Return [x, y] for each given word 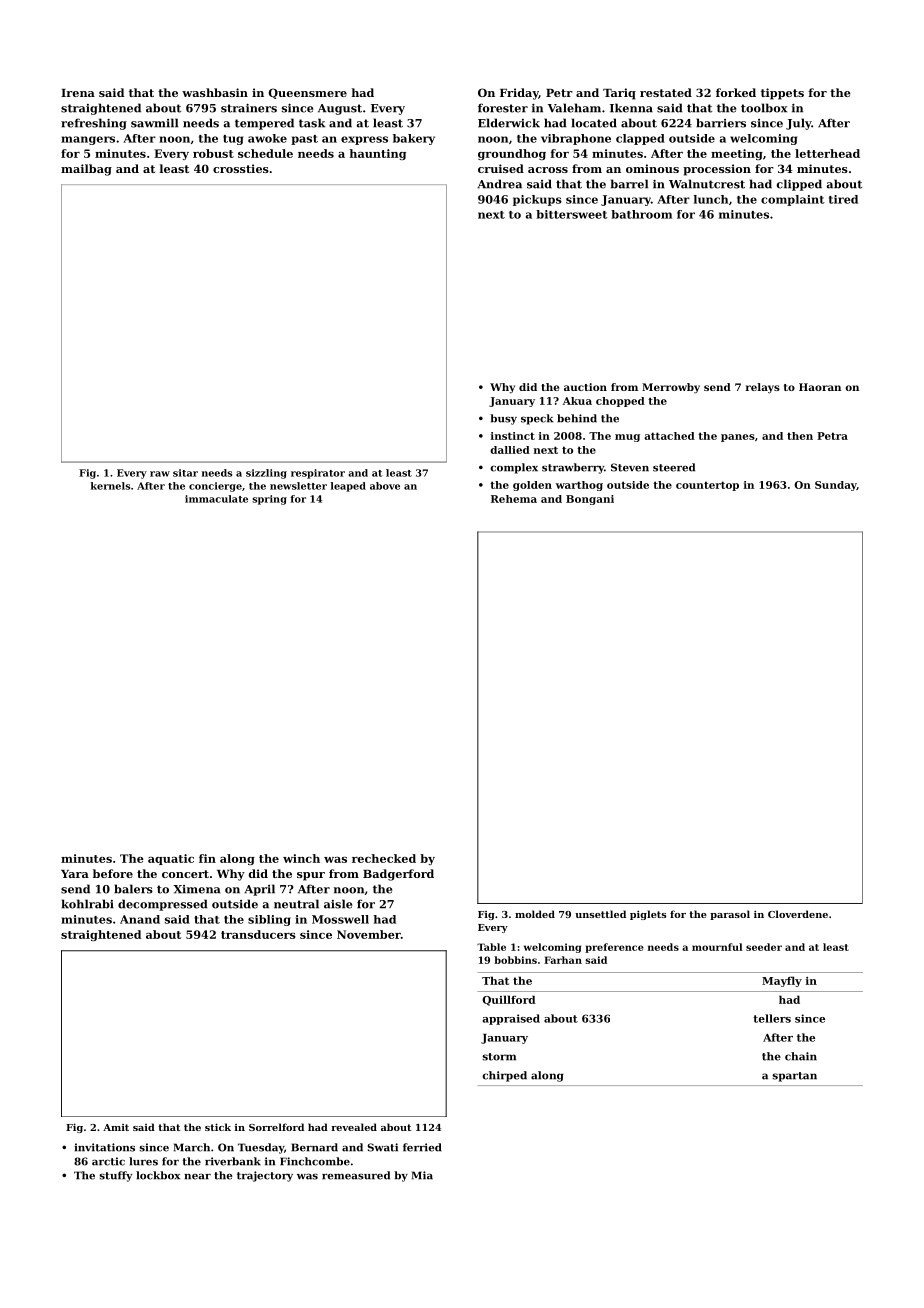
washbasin [215, 92]
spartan [794, 1077]
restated [666, 92]
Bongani [590, 500]
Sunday [836, 486]
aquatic [171, 859]
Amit [116, 1127]
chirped [504, 1076]
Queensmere [307, 93]
